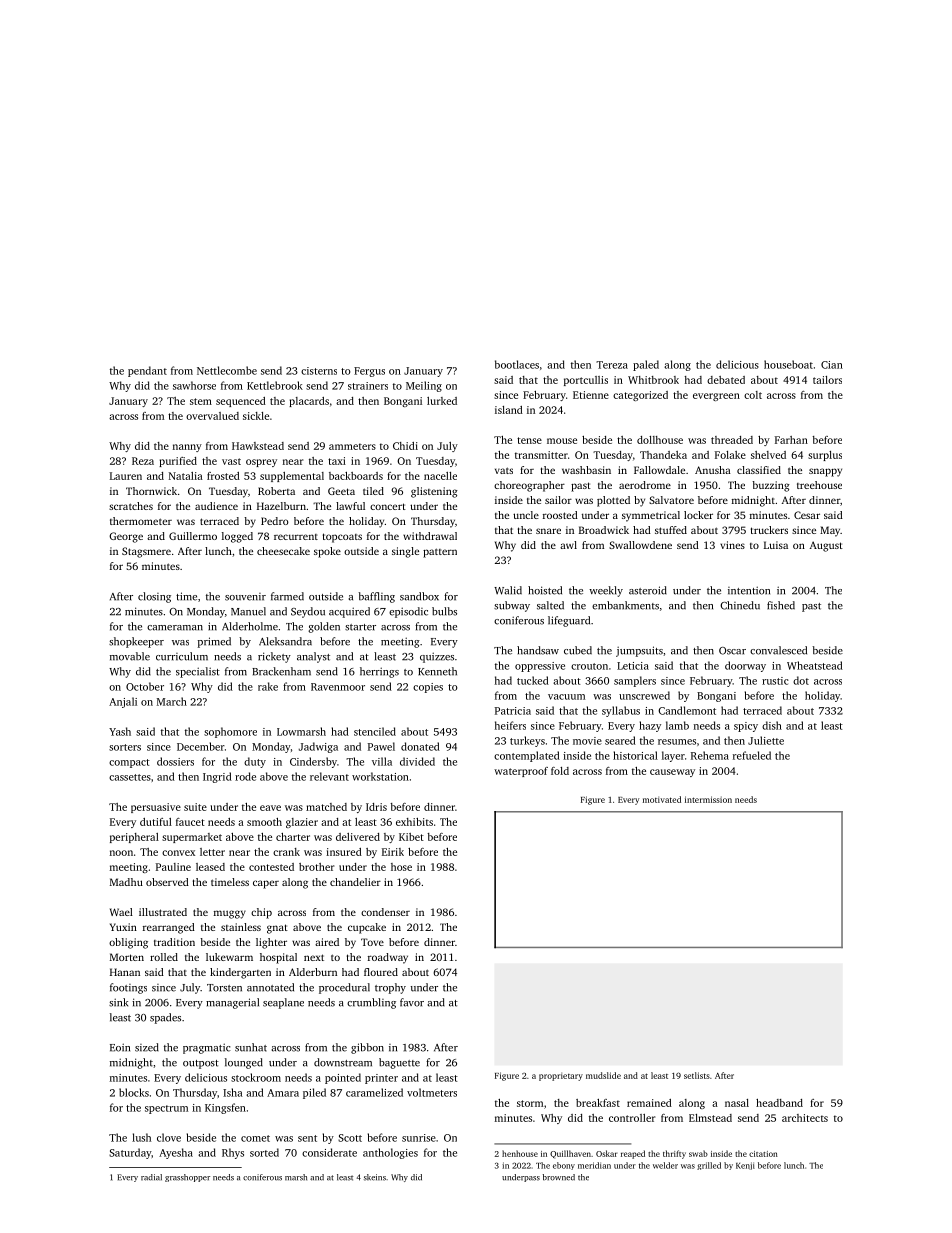 Image resolution: width=952 pixels, height=1233 pixels. I want to click on welder, so click(665, 1165).
